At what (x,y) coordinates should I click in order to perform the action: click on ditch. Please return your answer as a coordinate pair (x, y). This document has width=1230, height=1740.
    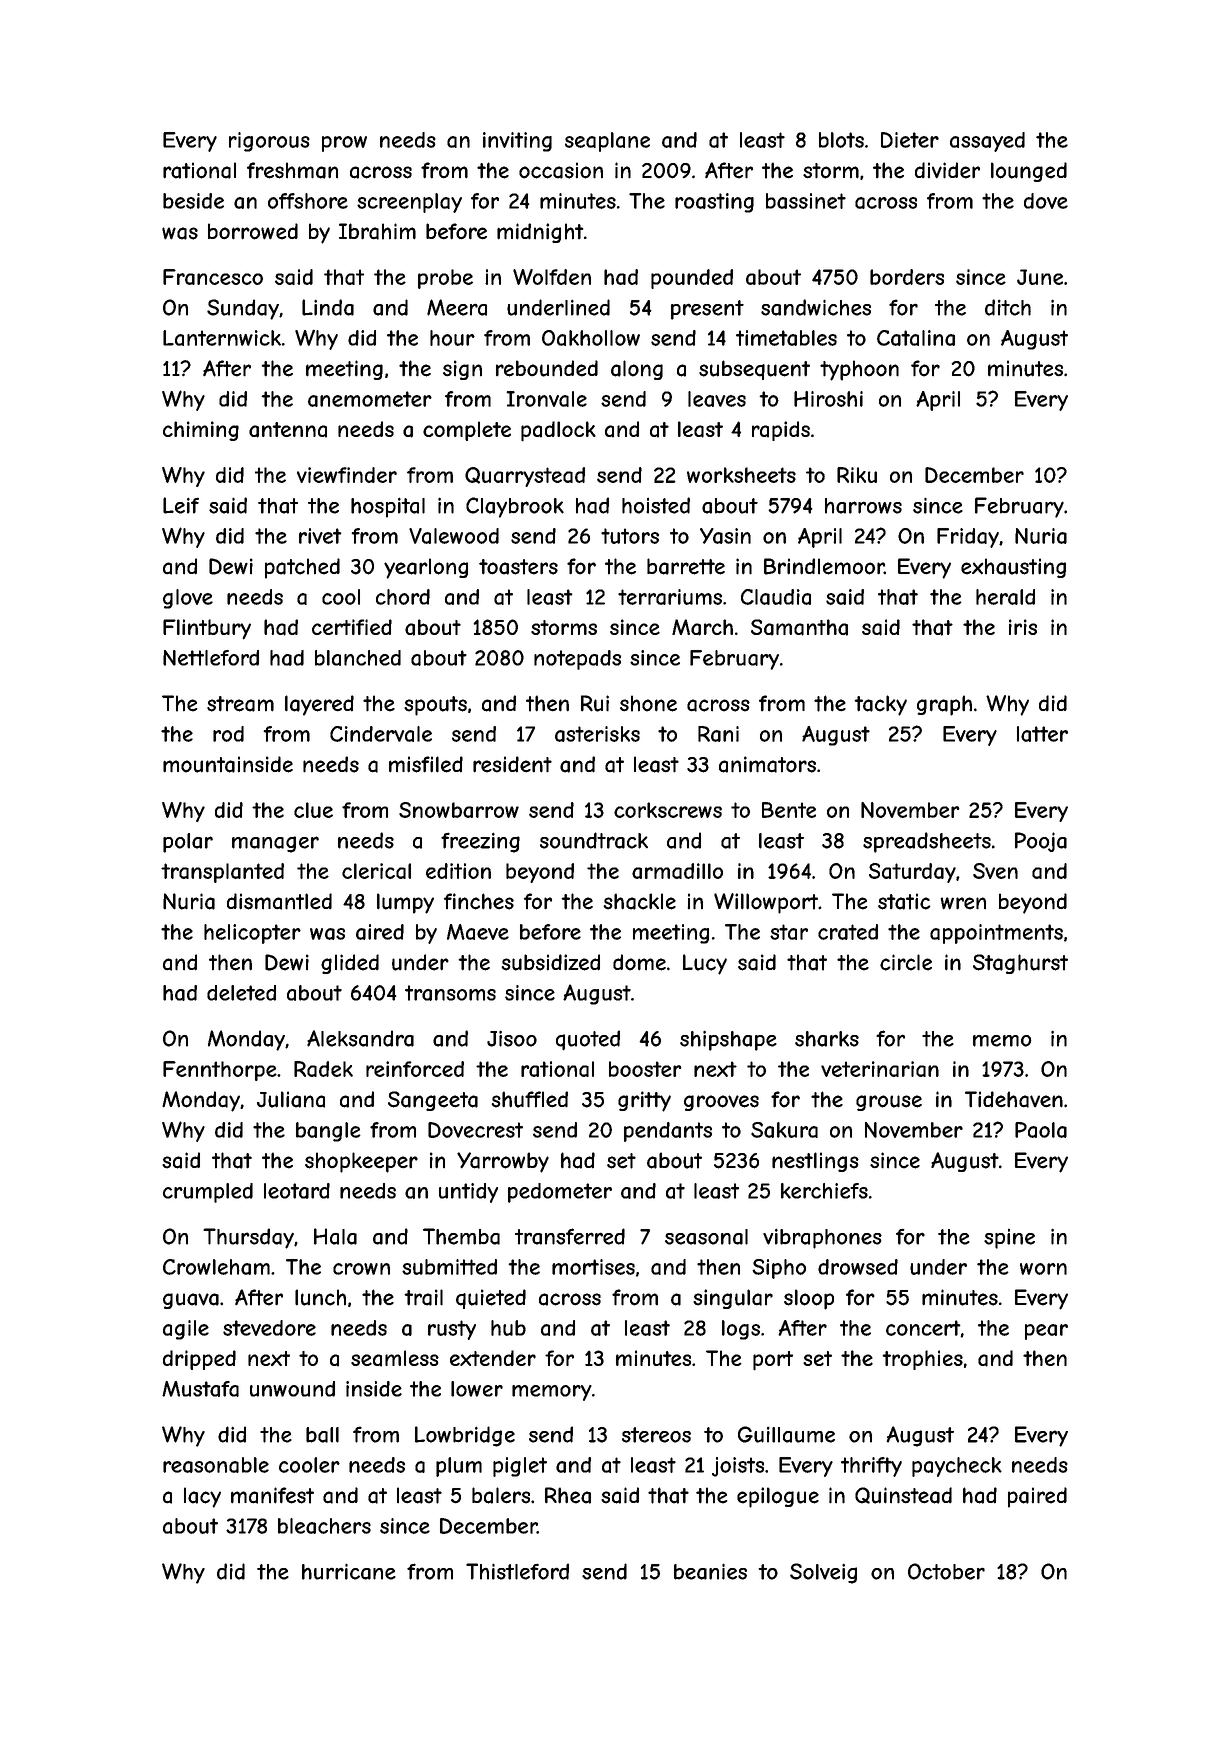
    Looking at the image, I should click on (1008, 307).
